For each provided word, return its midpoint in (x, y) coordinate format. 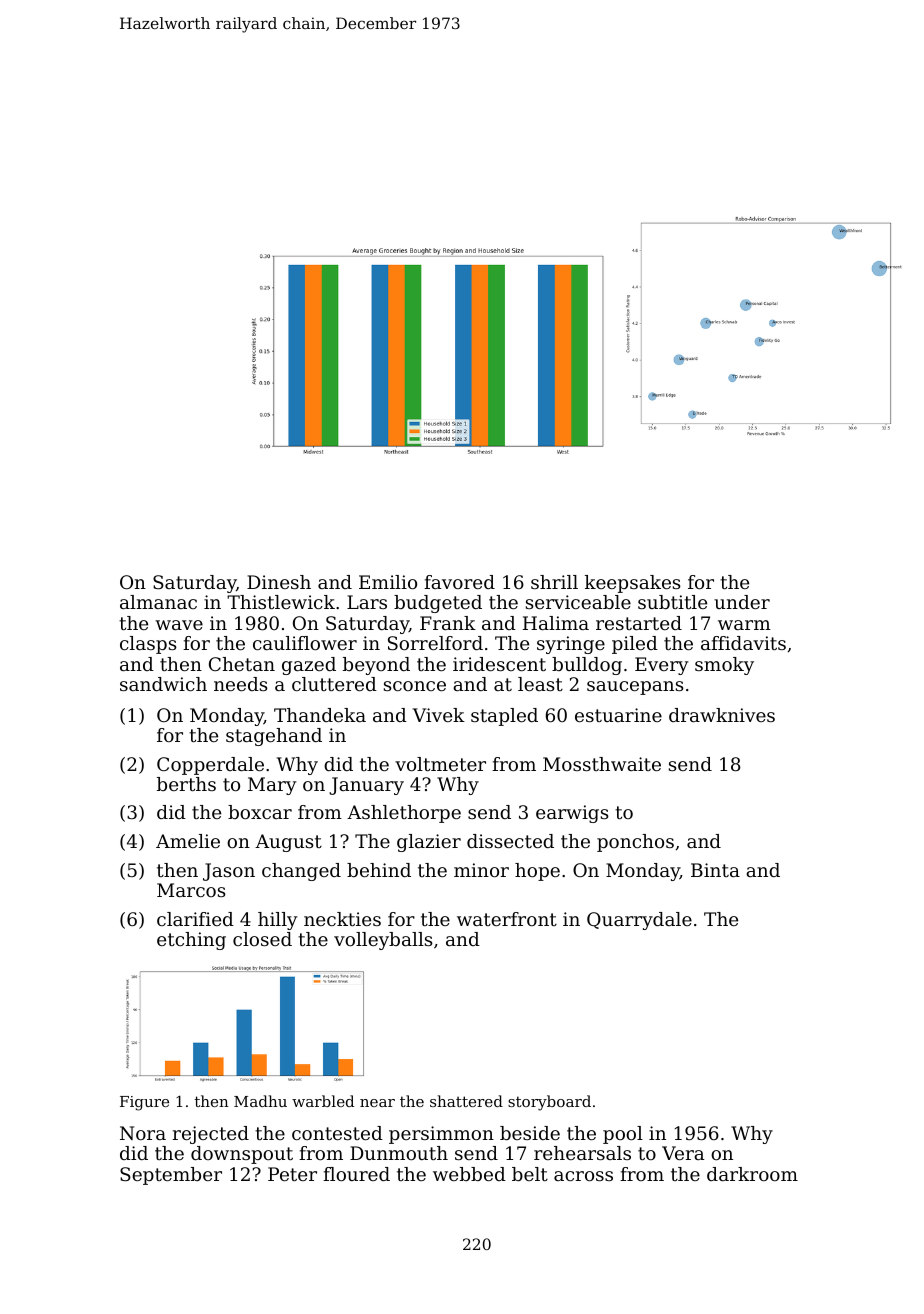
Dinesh (279, 582)
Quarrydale (639, 921)
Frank (448, 623)
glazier (429, 843)
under (742, 602)
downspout (242, 1155)
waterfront (507, 919)
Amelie (188, 841)
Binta (715, 870)
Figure (144, 1103)
